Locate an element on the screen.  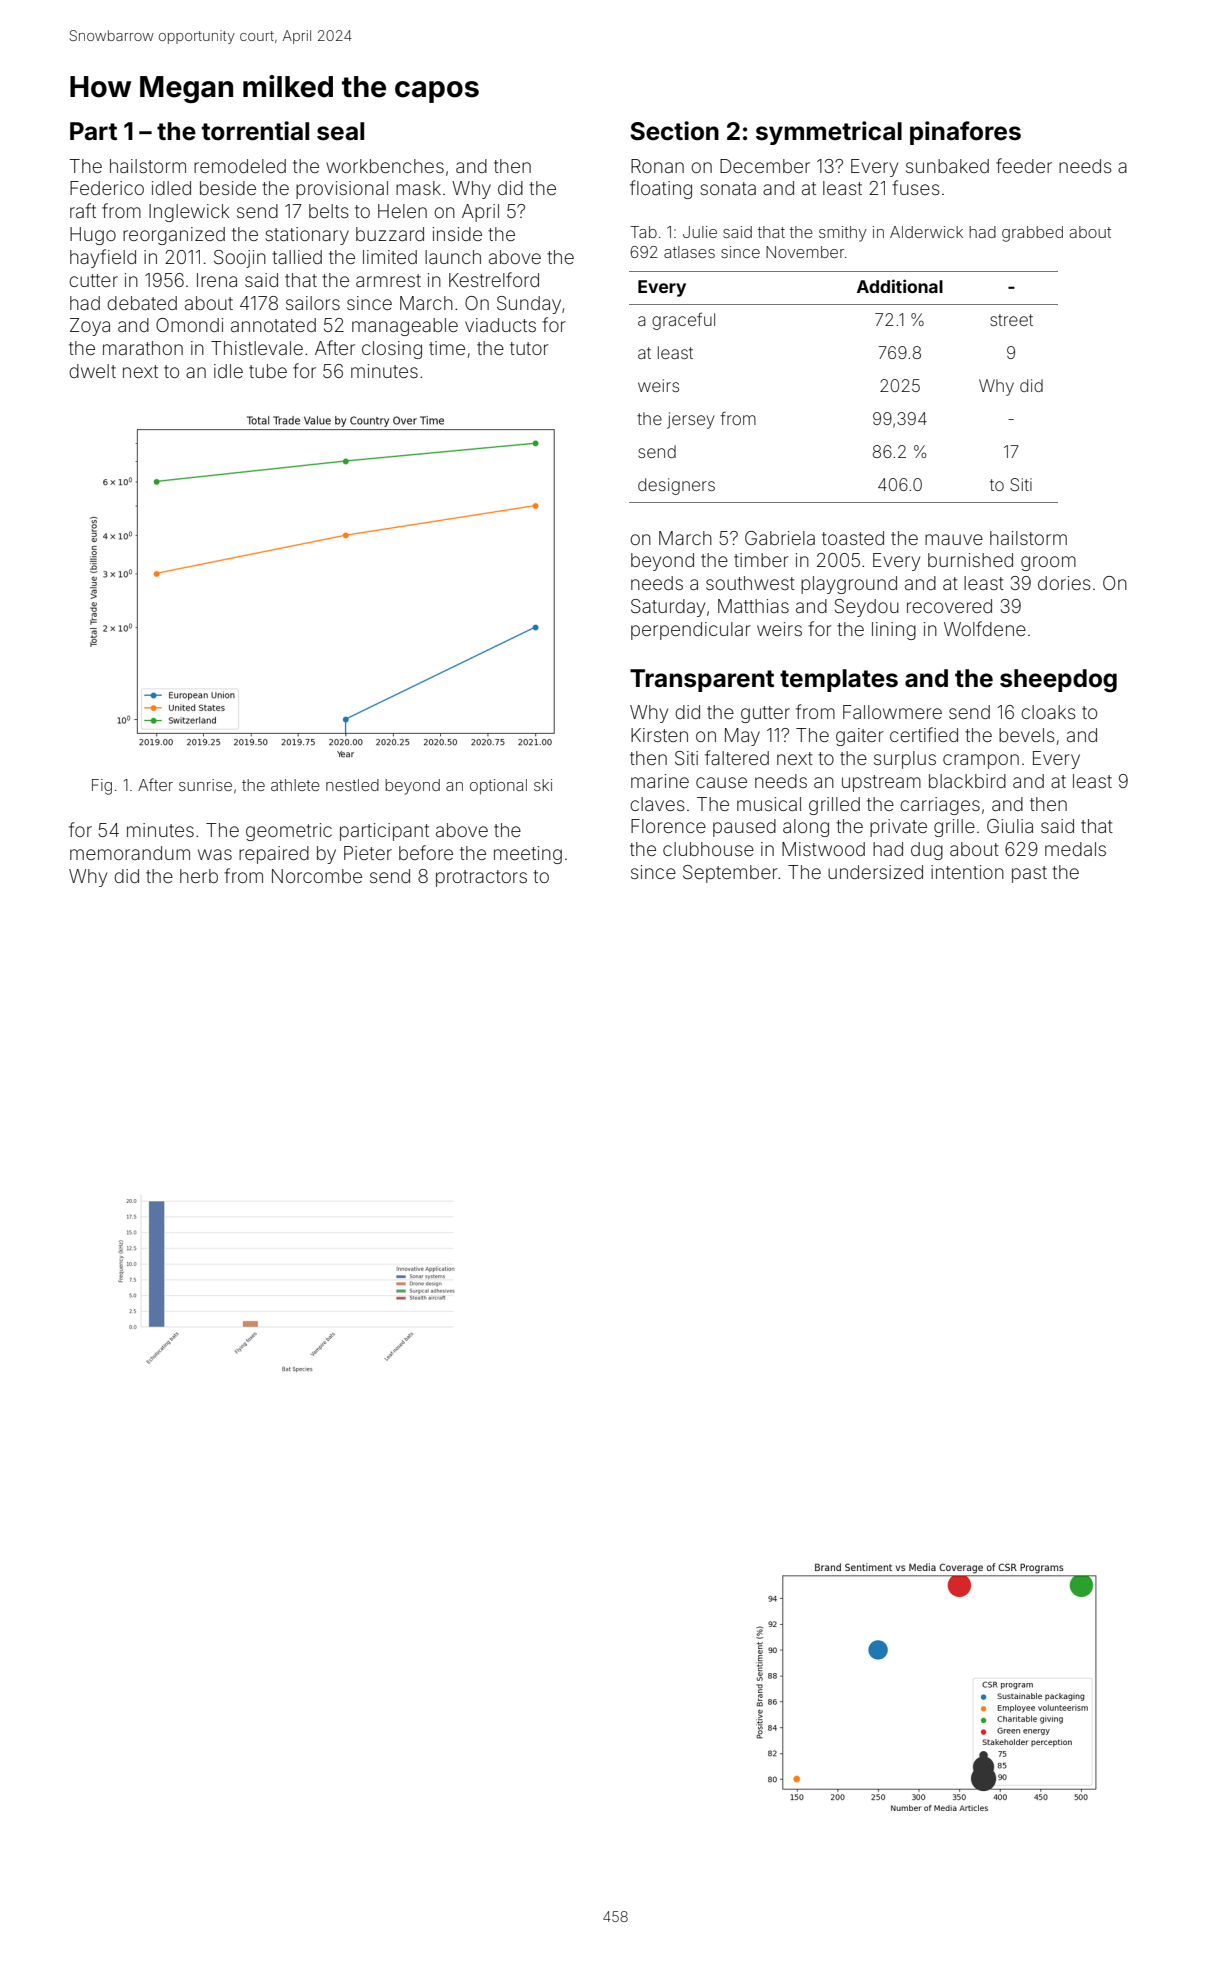
Hugo is located at coordinates (93, 236).
